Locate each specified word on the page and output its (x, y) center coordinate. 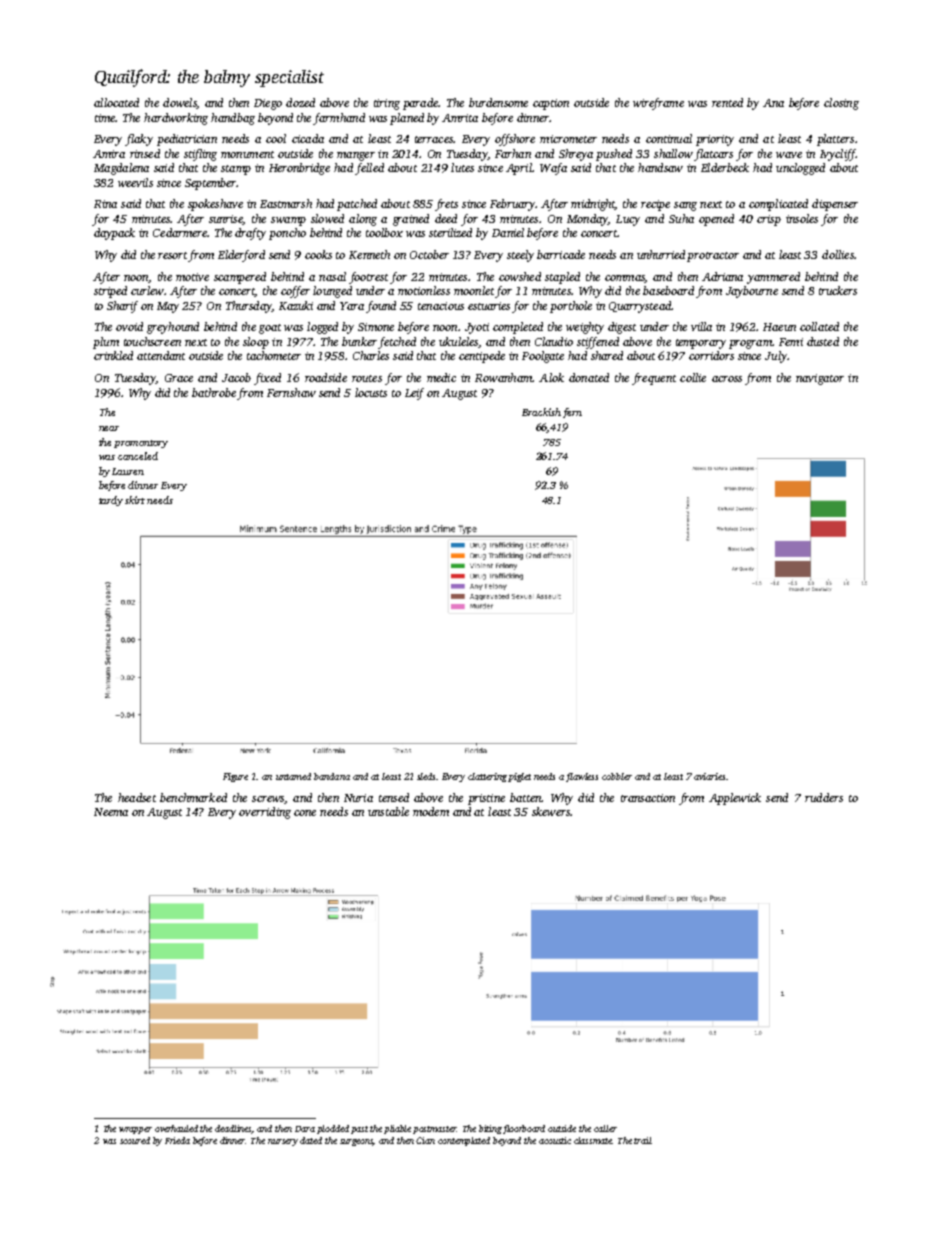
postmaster (435, 1130)
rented (727, 102)
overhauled (176, 1128)
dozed (300, 102)
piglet (519, 777)
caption (551, 104)
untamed (293, 776)
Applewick (735, 799)
